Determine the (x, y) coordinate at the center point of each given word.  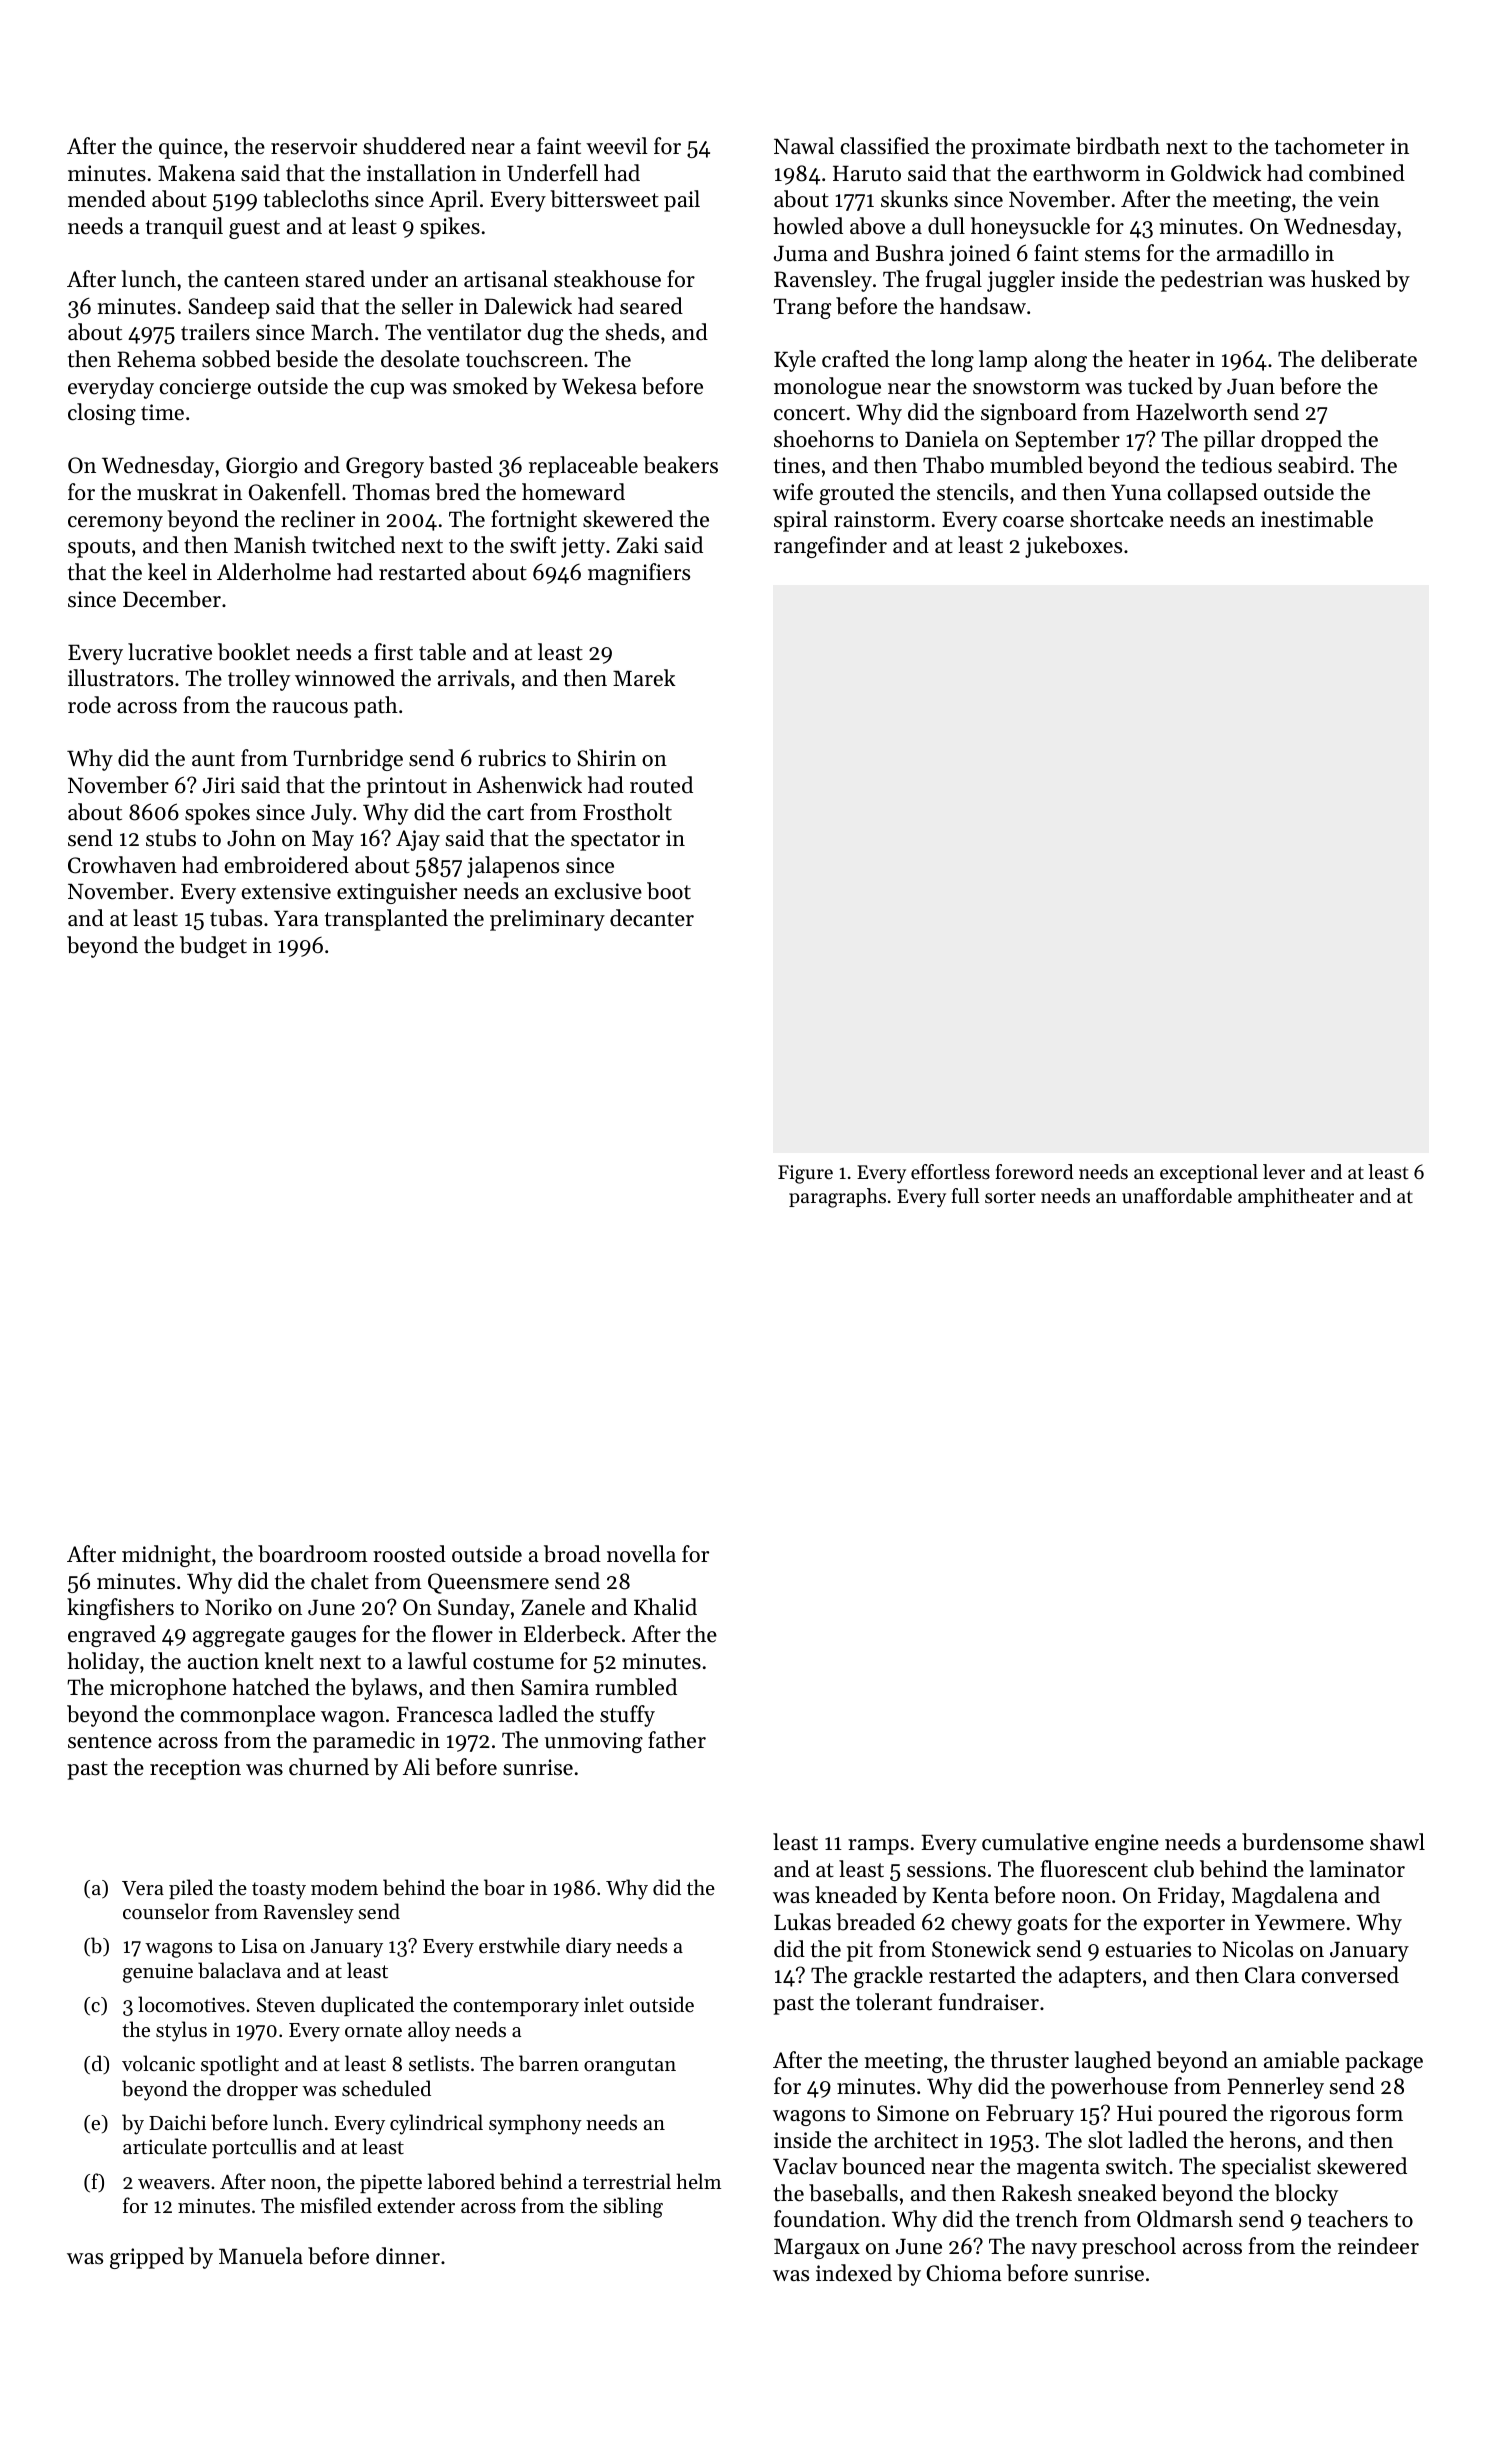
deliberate (1369, 359)
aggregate (239, 1637)
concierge (205, 388)
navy (1054, 2251)
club (1174, 1869)
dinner (408, 2256)
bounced (883, 2166)
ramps (878, 1847)
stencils (972, 492)
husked (1346, 279)
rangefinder (830, 547)
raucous (310, 708)
